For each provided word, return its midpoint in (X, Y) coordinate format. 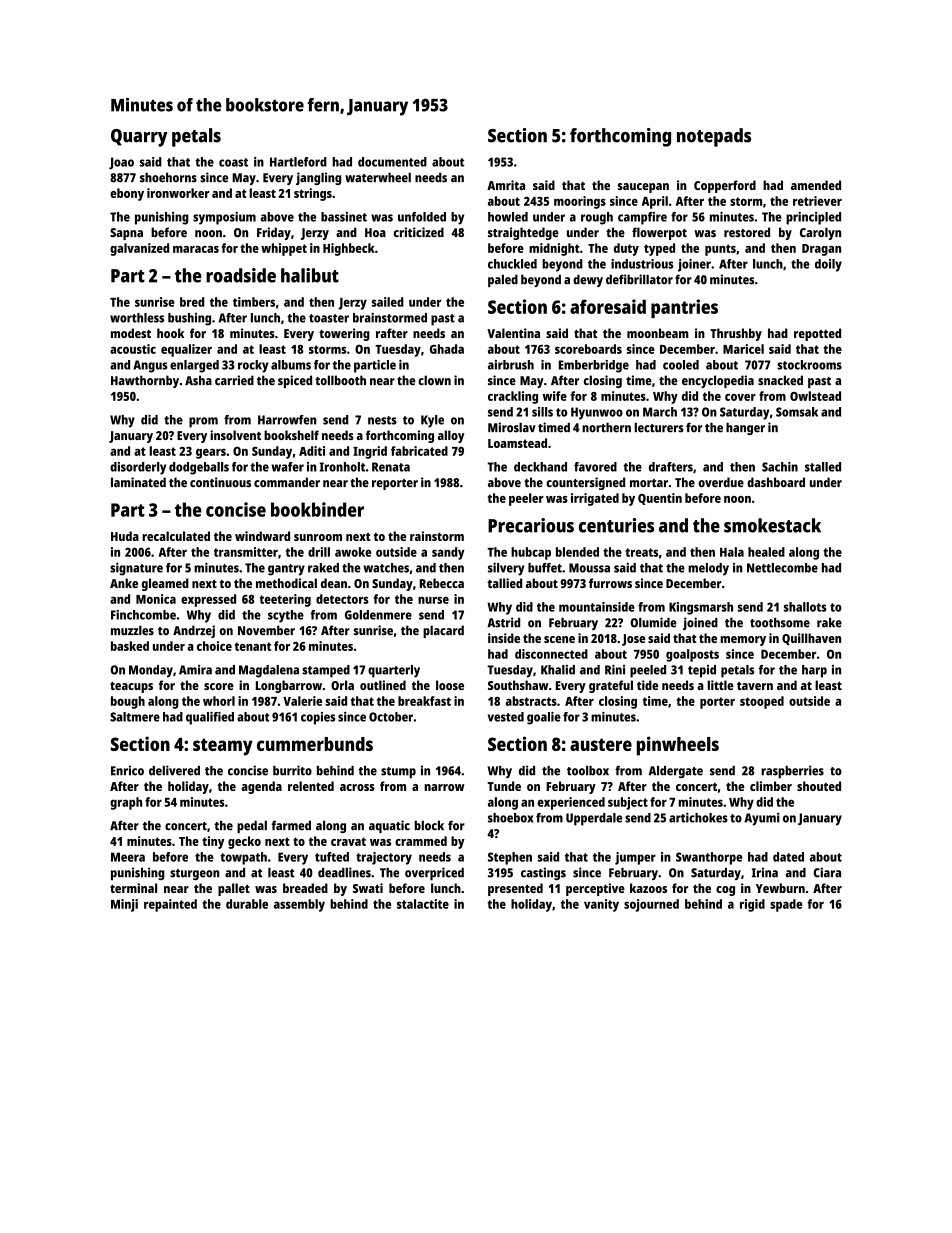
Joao (121, 163)
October (391, 717)
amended (816, 185)
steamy (223, 747)
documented (392, 162)
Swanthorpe (709, 858)
